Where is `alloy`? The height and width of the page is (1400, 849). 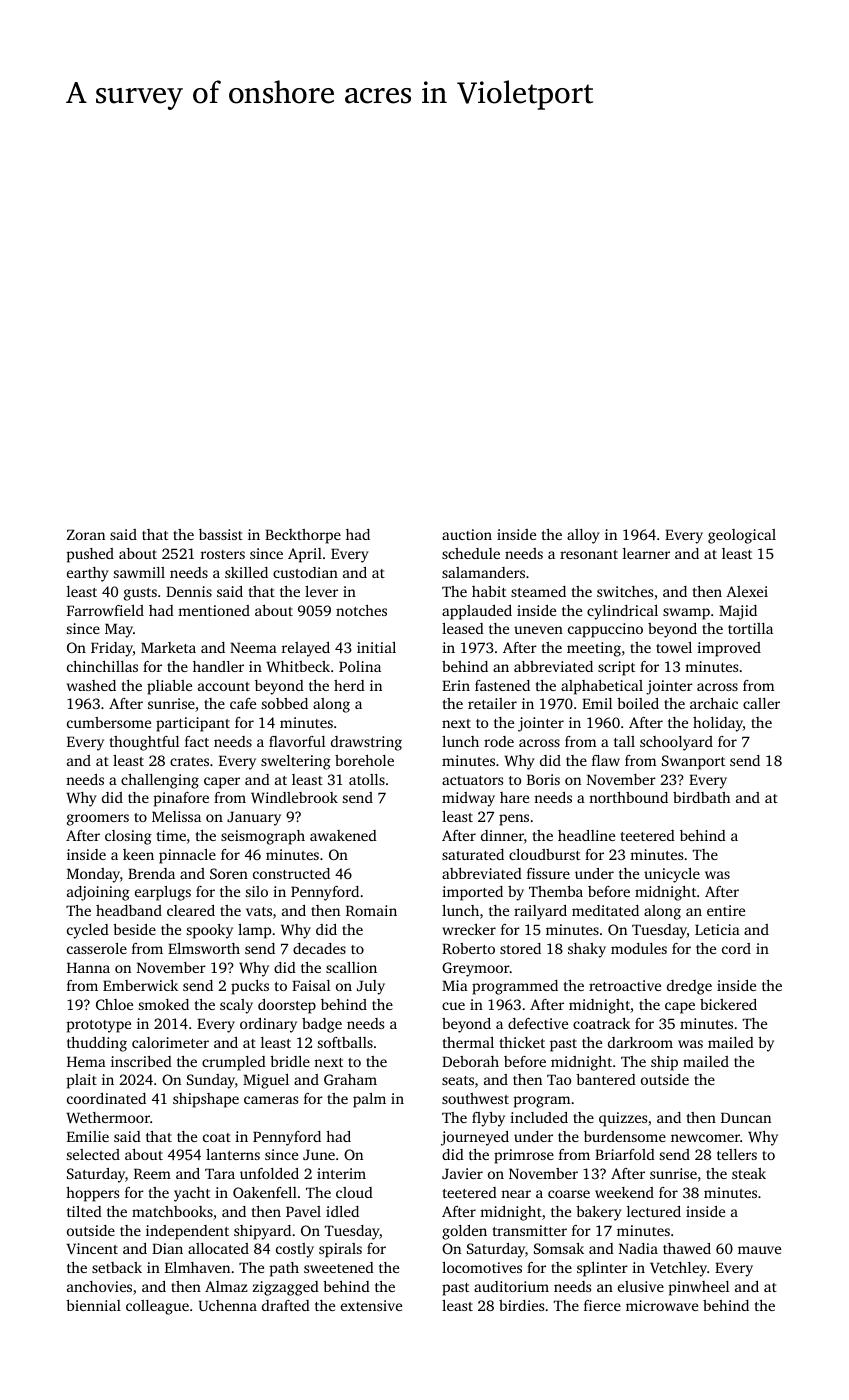 alloy is located at coordinates (583, 536).
